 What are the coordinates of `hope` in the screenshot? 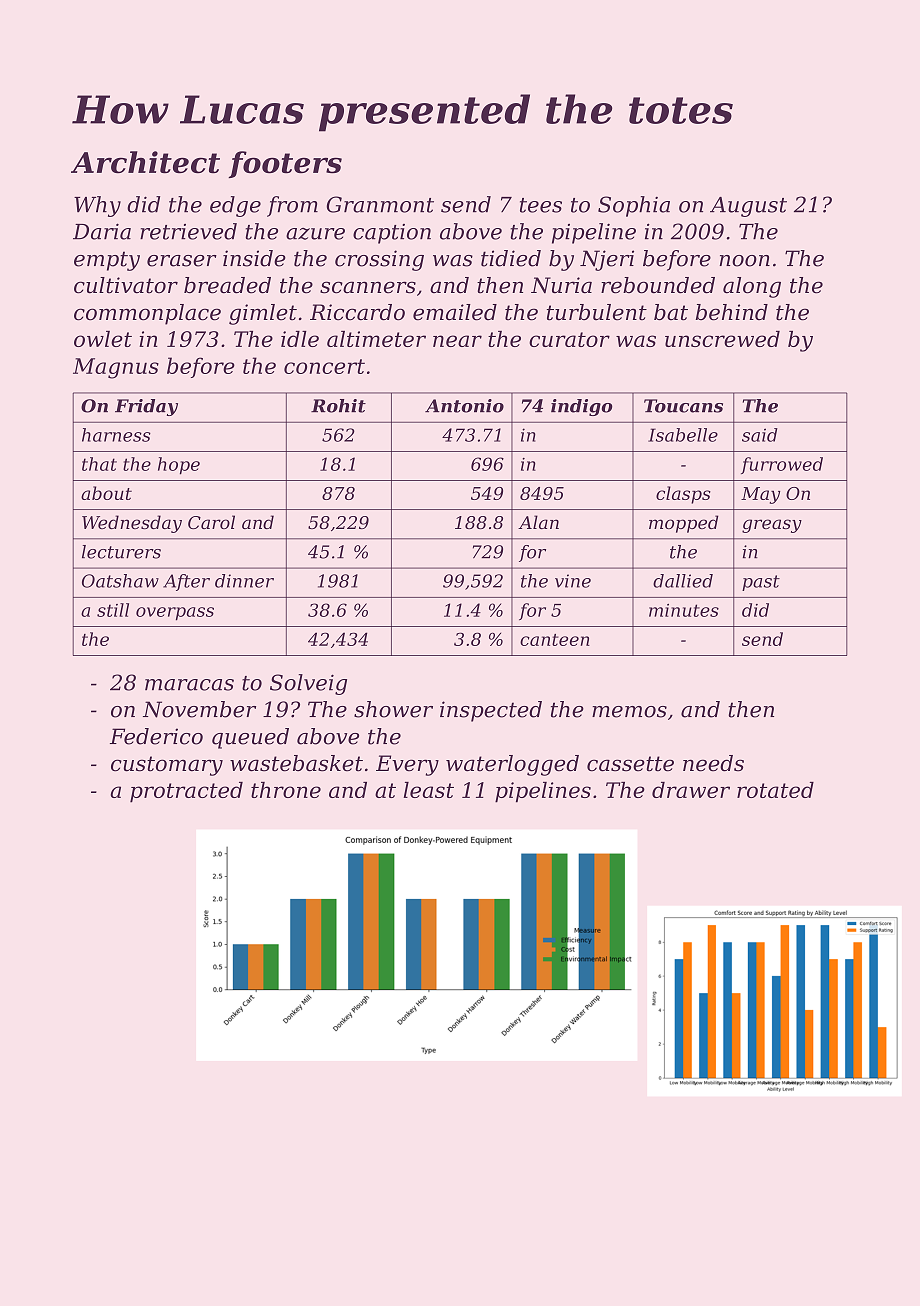 It's located at (179, 466).
